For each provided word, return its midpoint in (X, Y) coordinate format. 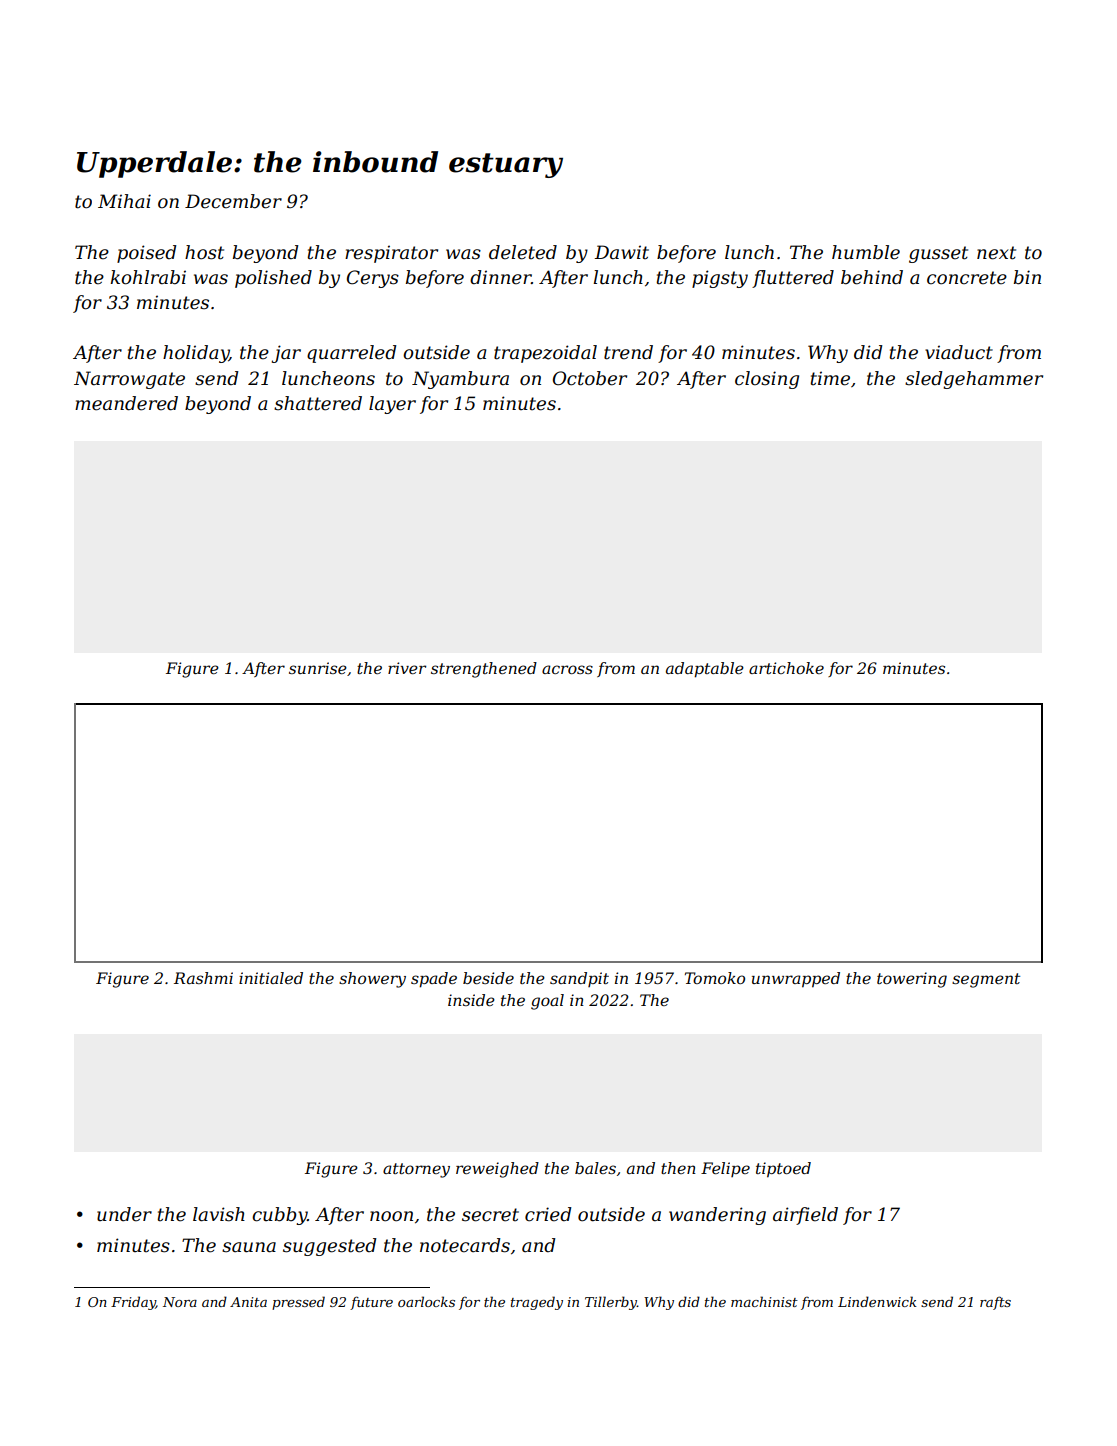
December (233, 201)
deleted (523, 252)
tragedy (537, 1303)
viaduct (959, 352)
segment (986, 980)
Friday (133, 1303)
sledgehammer (974, 380)
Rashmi (203, 978)
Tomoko (715, 978)
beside (488, 978)
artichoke (786, 668)
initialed (271, 978)
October (590, 378)
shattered (318, 403)
